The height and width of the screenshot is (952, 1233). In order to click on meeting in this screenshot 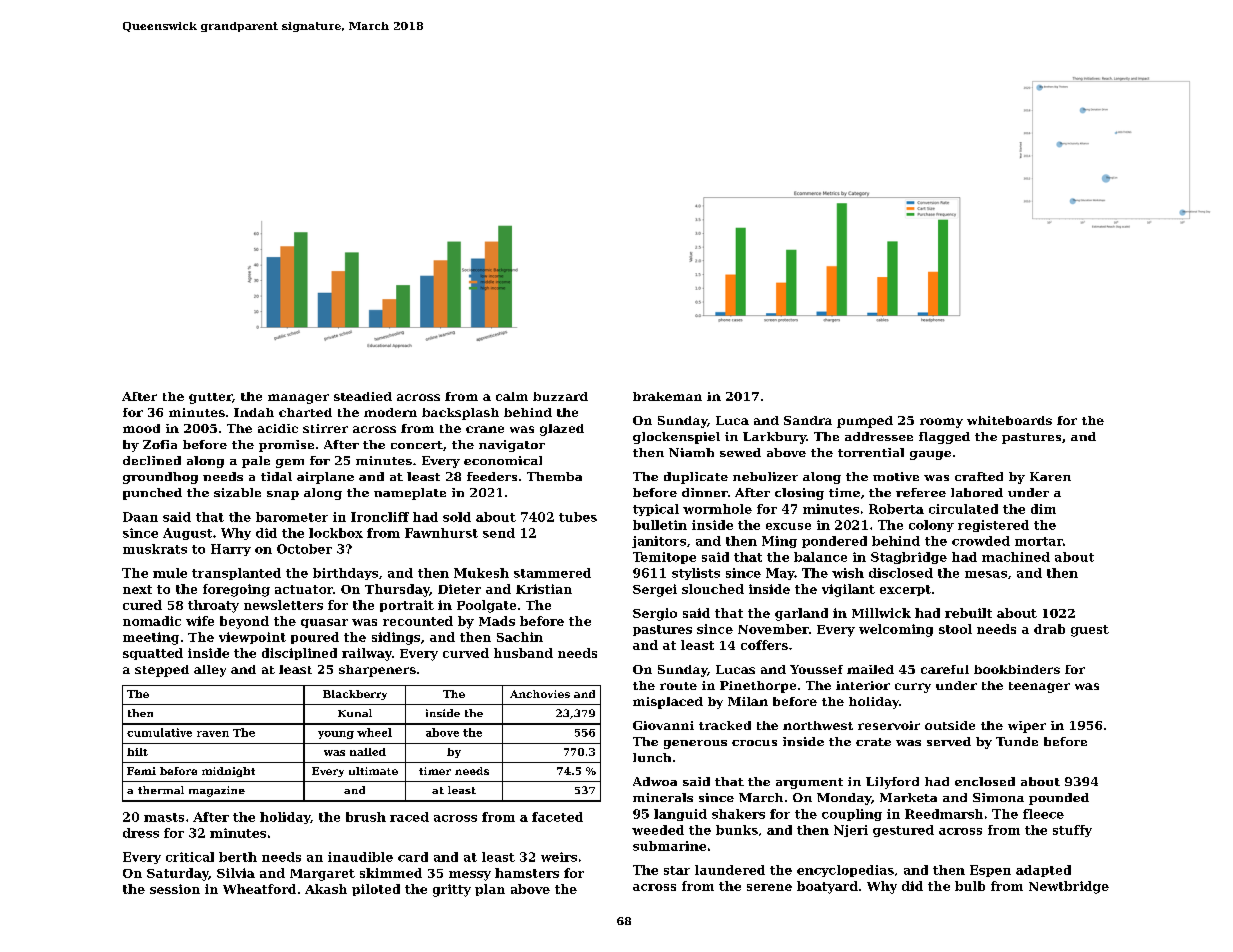, I will do `click(151, 638)`.
